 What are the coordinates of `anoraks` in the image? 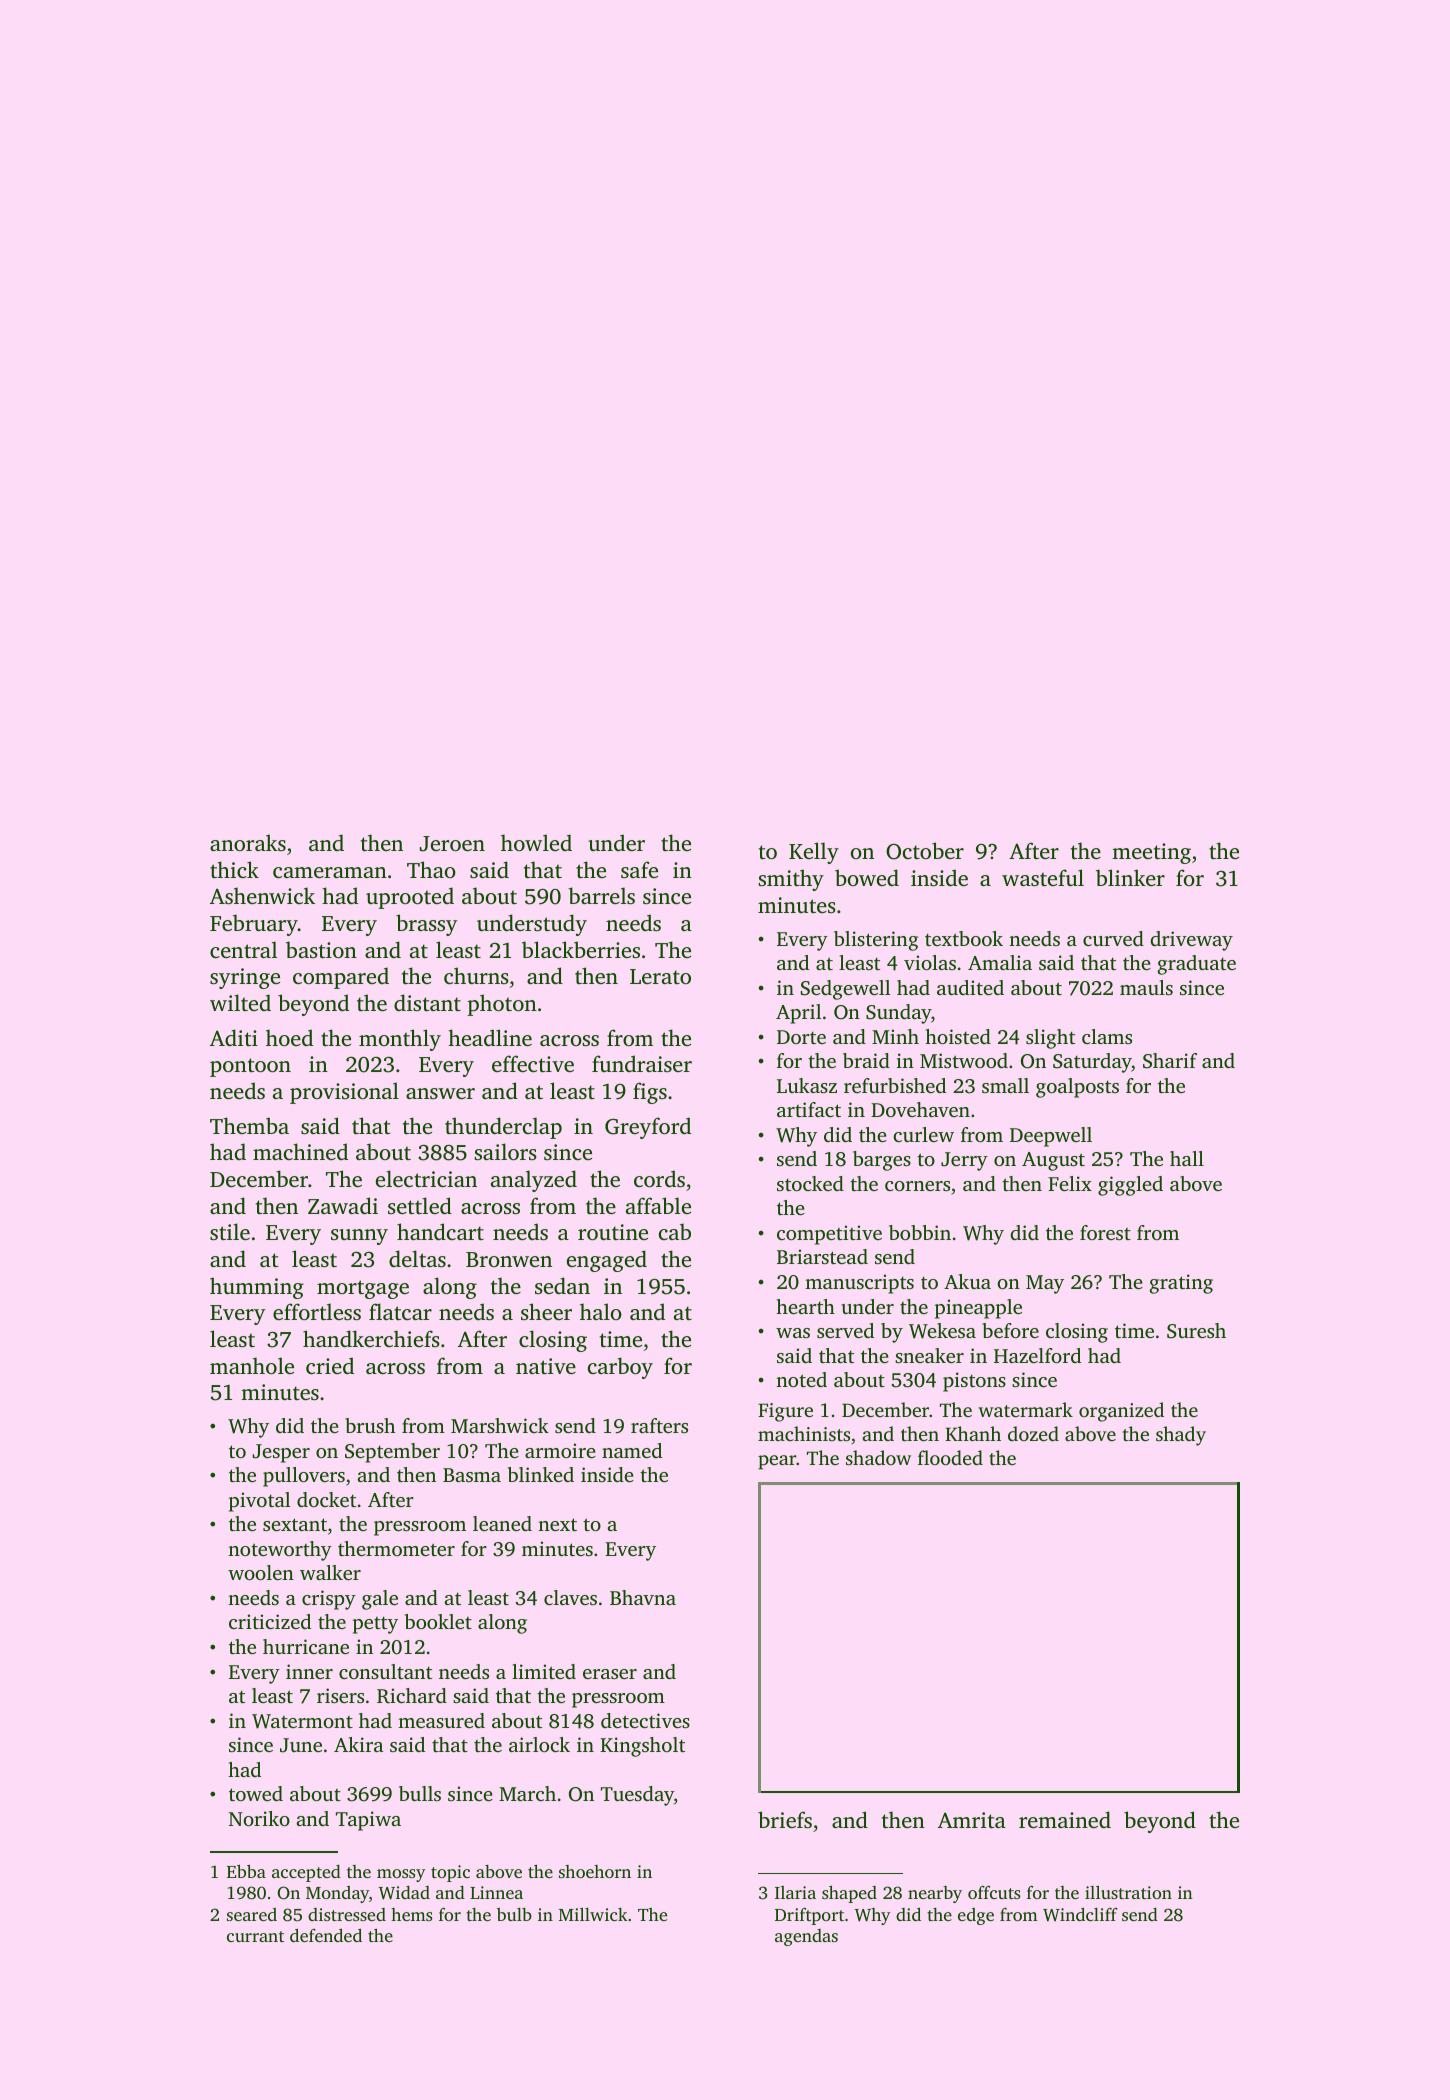 It's located at (248, 842).
